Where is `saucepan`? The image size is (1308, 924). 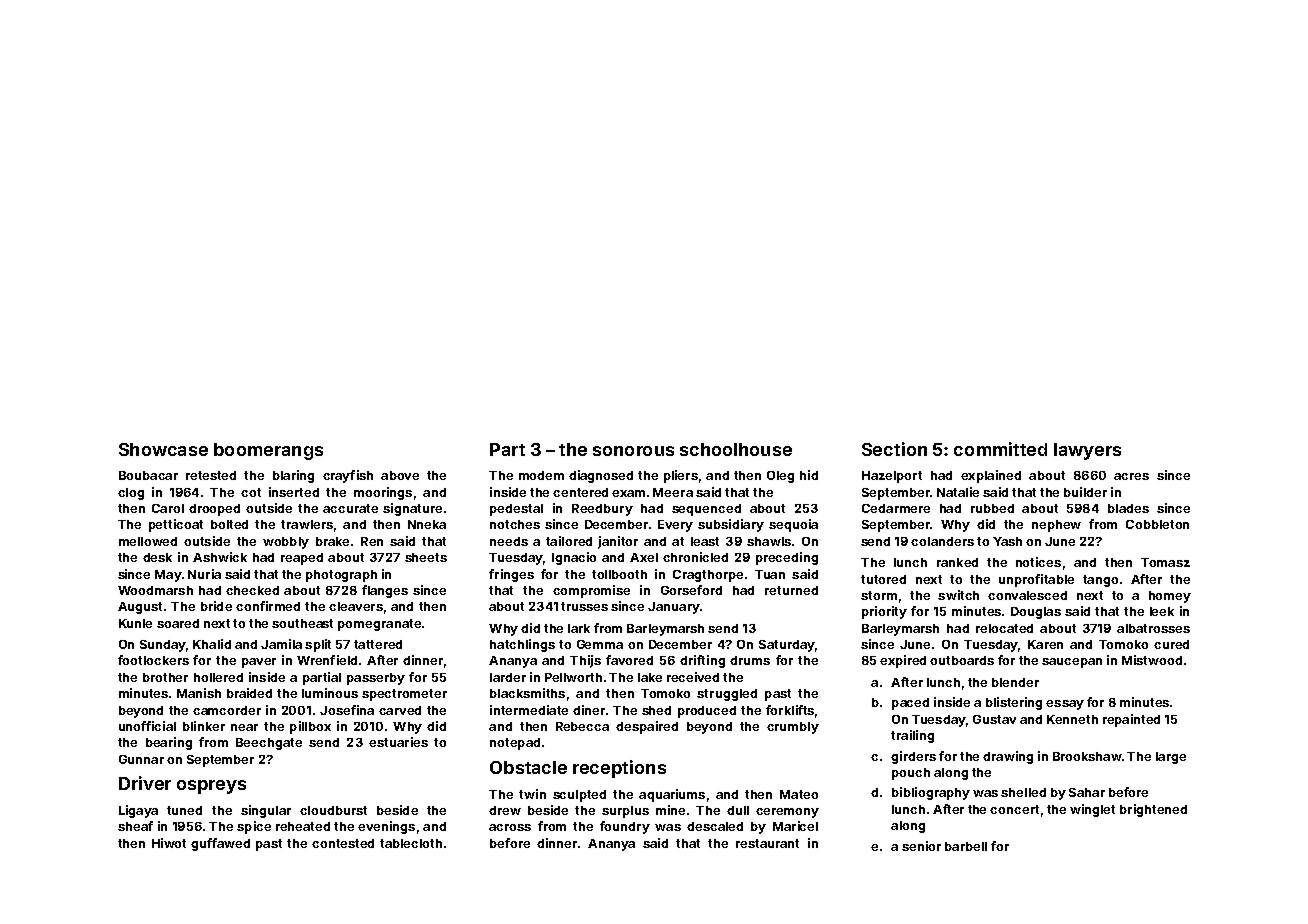 saucepan is located at coordinates (1072, 663).
